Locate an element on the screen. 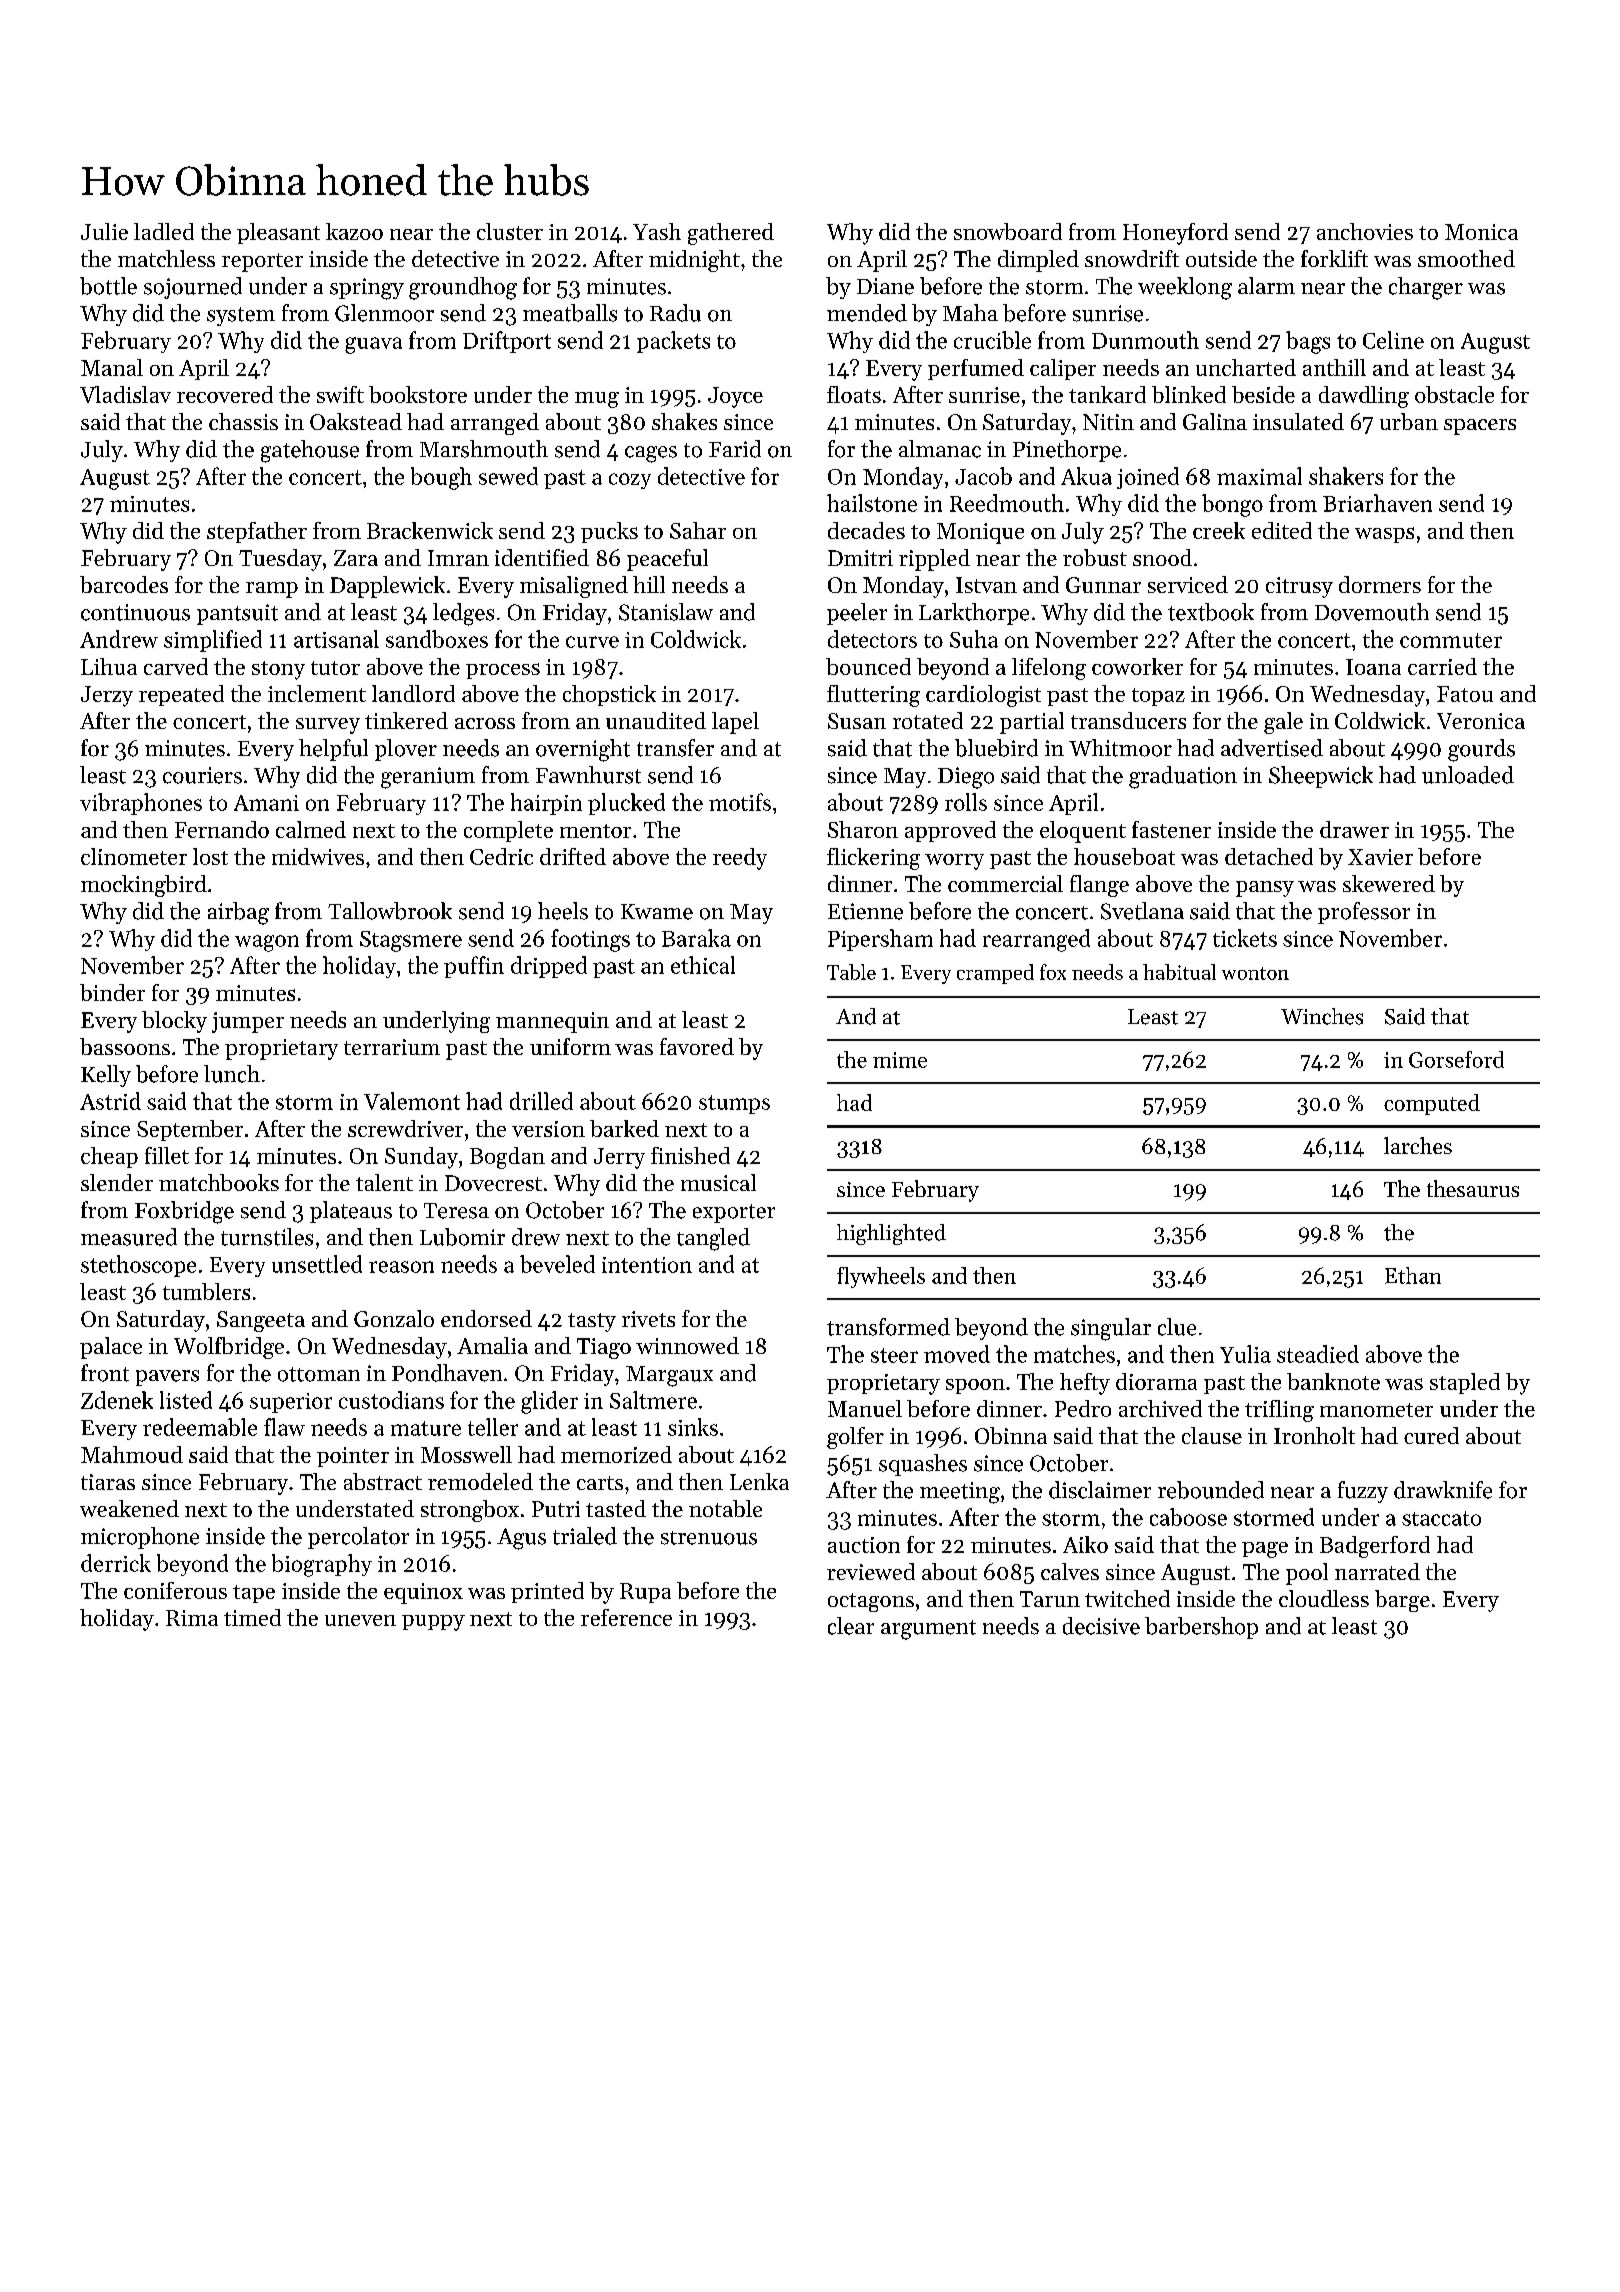 This screenshot has height=2292, width=1620. coniferous is located at coordinates (175, 1590).
